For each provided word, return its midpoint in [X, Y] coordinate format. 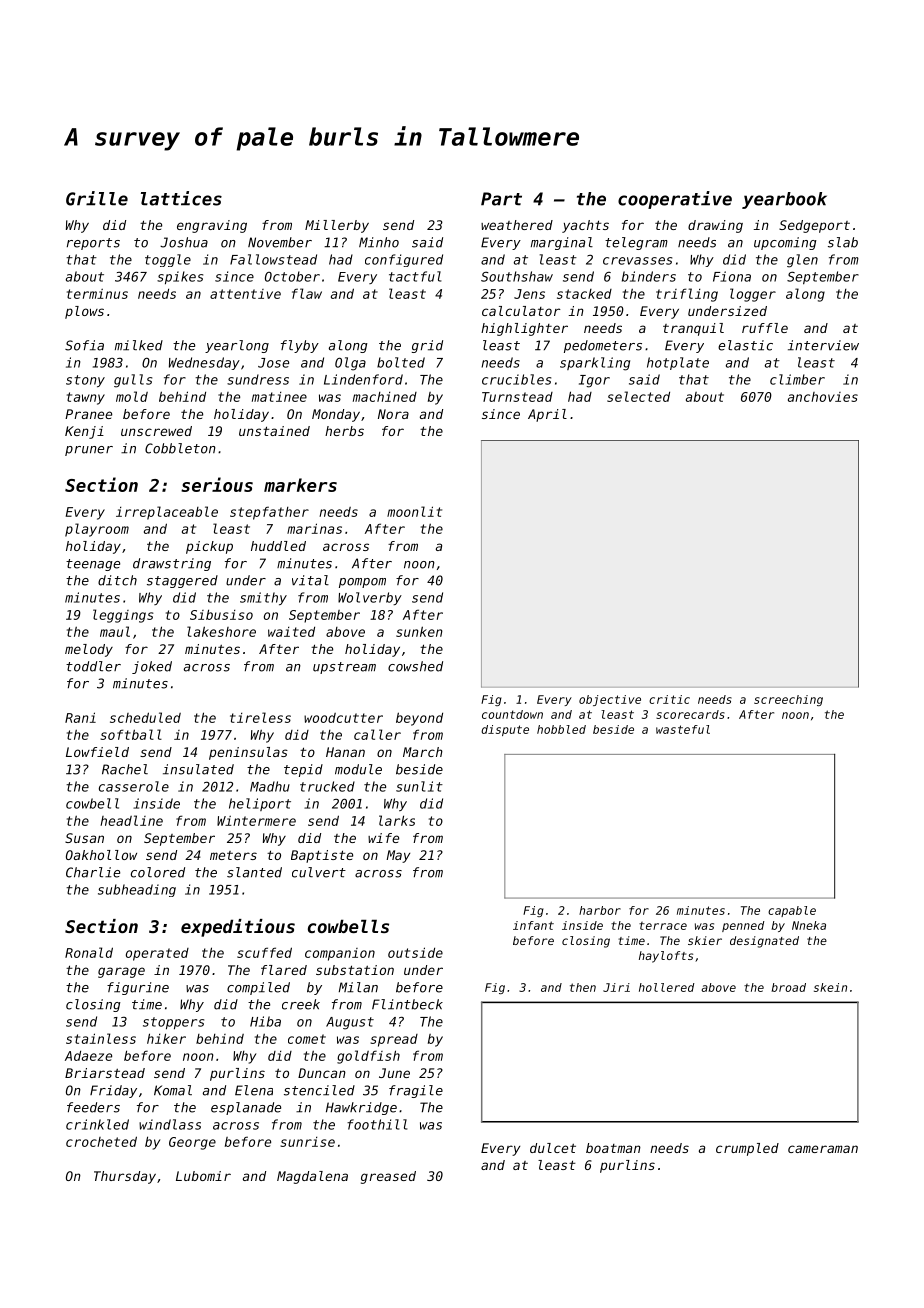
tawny [86, 398]
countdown [512, 714]
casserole [134, 786]
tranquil [693, 329]
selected [638, 396]
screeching [788, 700]
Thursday [125, 1177]
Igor [594, 381]
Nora [393, 414]
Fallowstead [273, 259]
